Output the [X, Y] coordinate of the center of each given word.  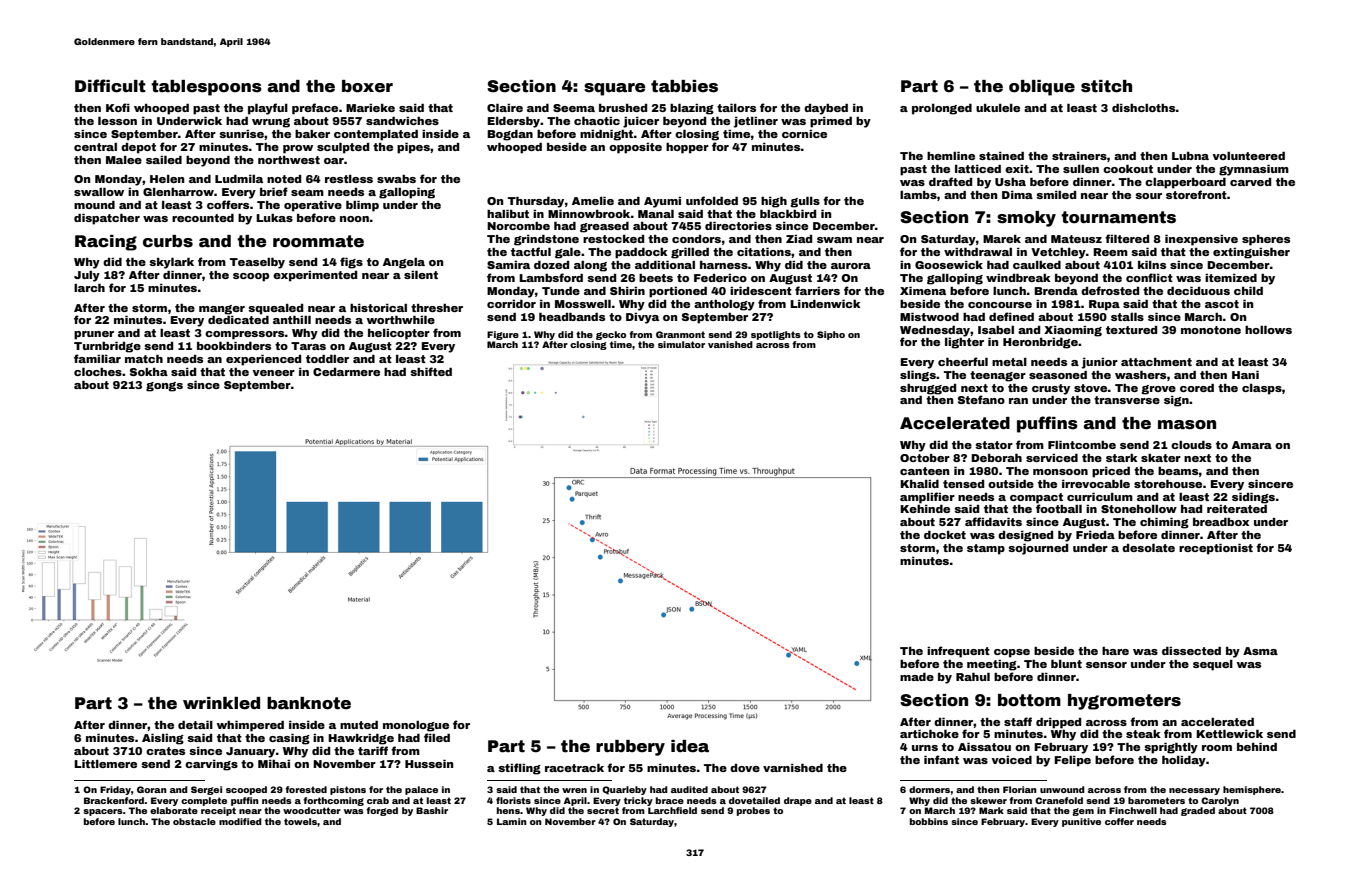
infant [941, 759]
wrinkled [221, 703]
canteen [924, 471]
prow [298, 149]
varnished [793, 768]
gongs [164, 387]
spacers [103, 812]
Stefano [981, 399]
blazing [692, 109]
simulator [681, 344]
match [144, 359]
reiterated [1237, 509]
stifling [519, 769]
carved [1250, 182]
